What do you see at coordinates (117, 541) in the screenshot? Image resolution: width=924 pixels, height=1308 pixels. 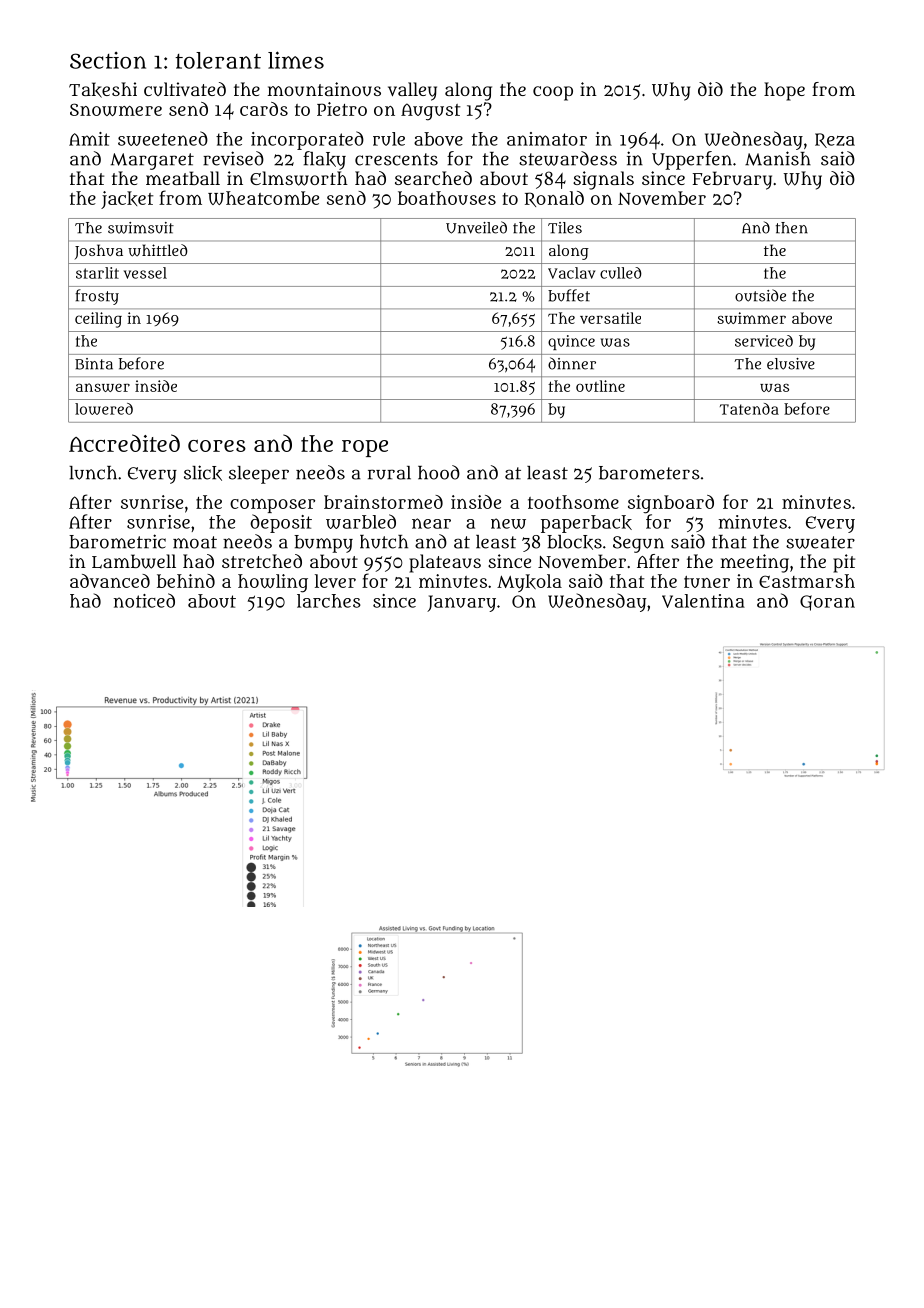 I see `barometric` at bounding box center [117, 541].
